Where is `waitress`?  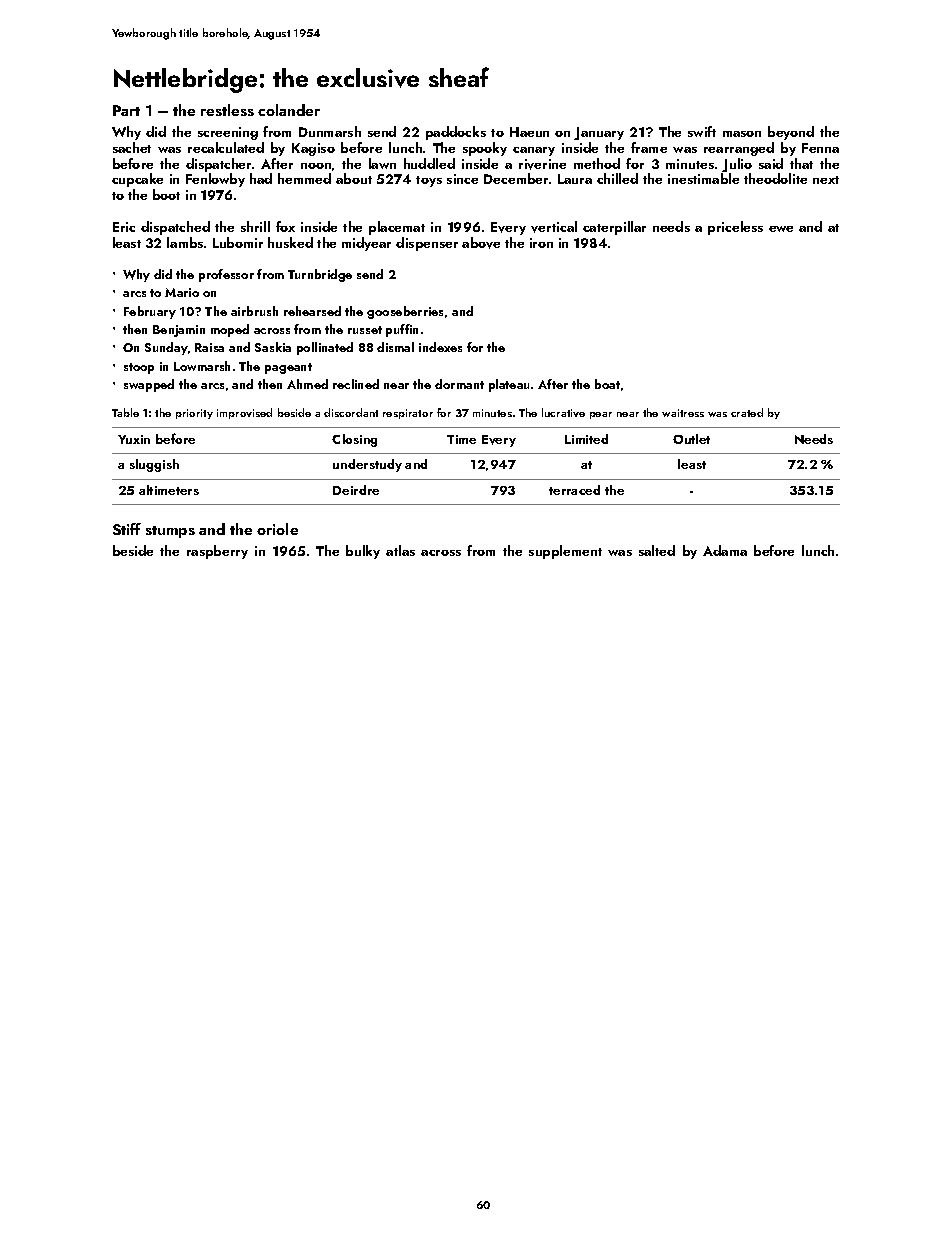
waitress is located at coordinates (683, 413).
